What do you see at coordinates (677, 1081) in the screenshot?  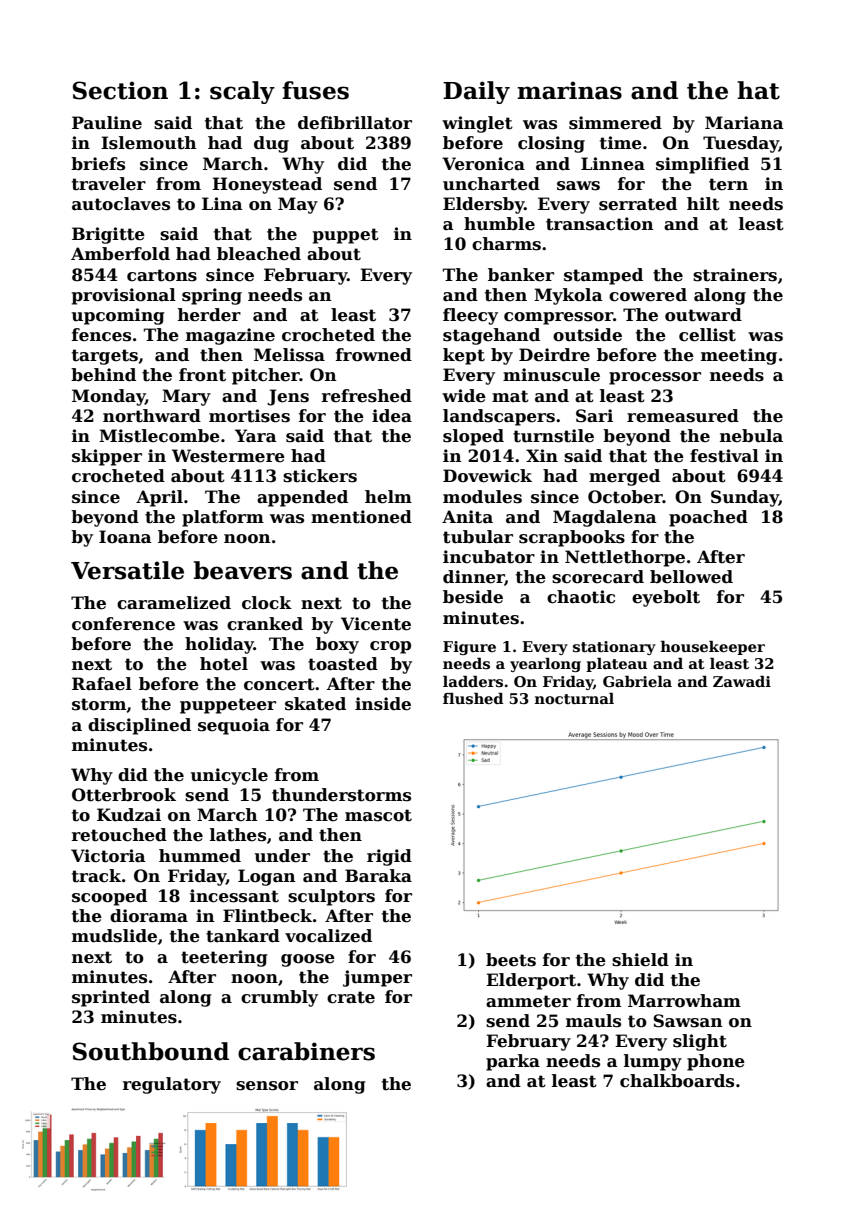 I see `chalkboards` at bounding box center [677, 1081].
